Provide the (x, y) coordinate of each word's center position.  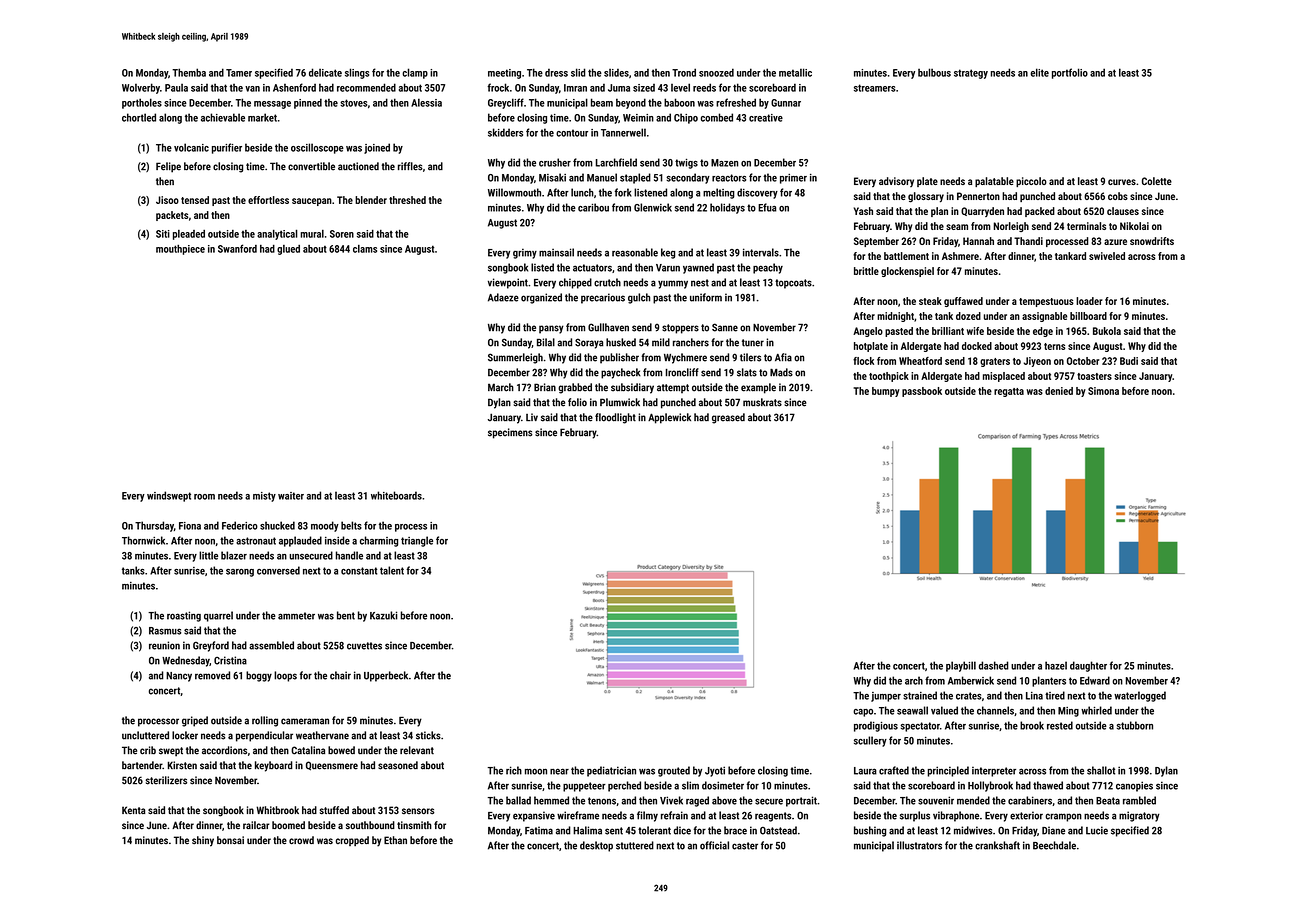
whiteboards (396, 495)
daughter (1088, 666)
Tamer (239, 73)
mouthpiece (180, 250)
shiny (203, 841)
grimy (525, 253)
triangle (417, 541)
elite (1040, 72)
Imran (575, 88)
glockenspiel (907, 272)
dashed (993, 665)
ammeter (296, 616)
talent (392, 570)
